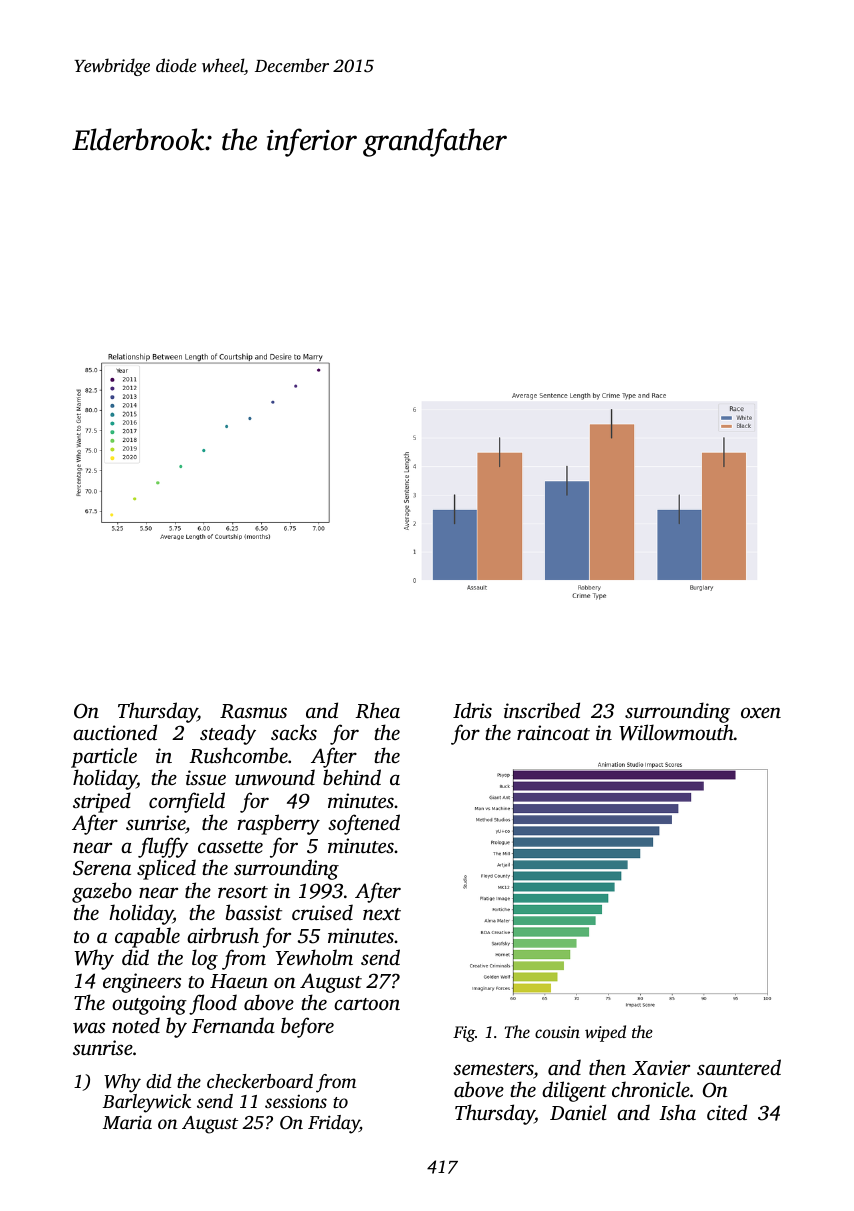 The image size is (854, 1211). What do you see at coordinates (228, 734) in the page?
I see `steady` at bounding box center [228, 734].
